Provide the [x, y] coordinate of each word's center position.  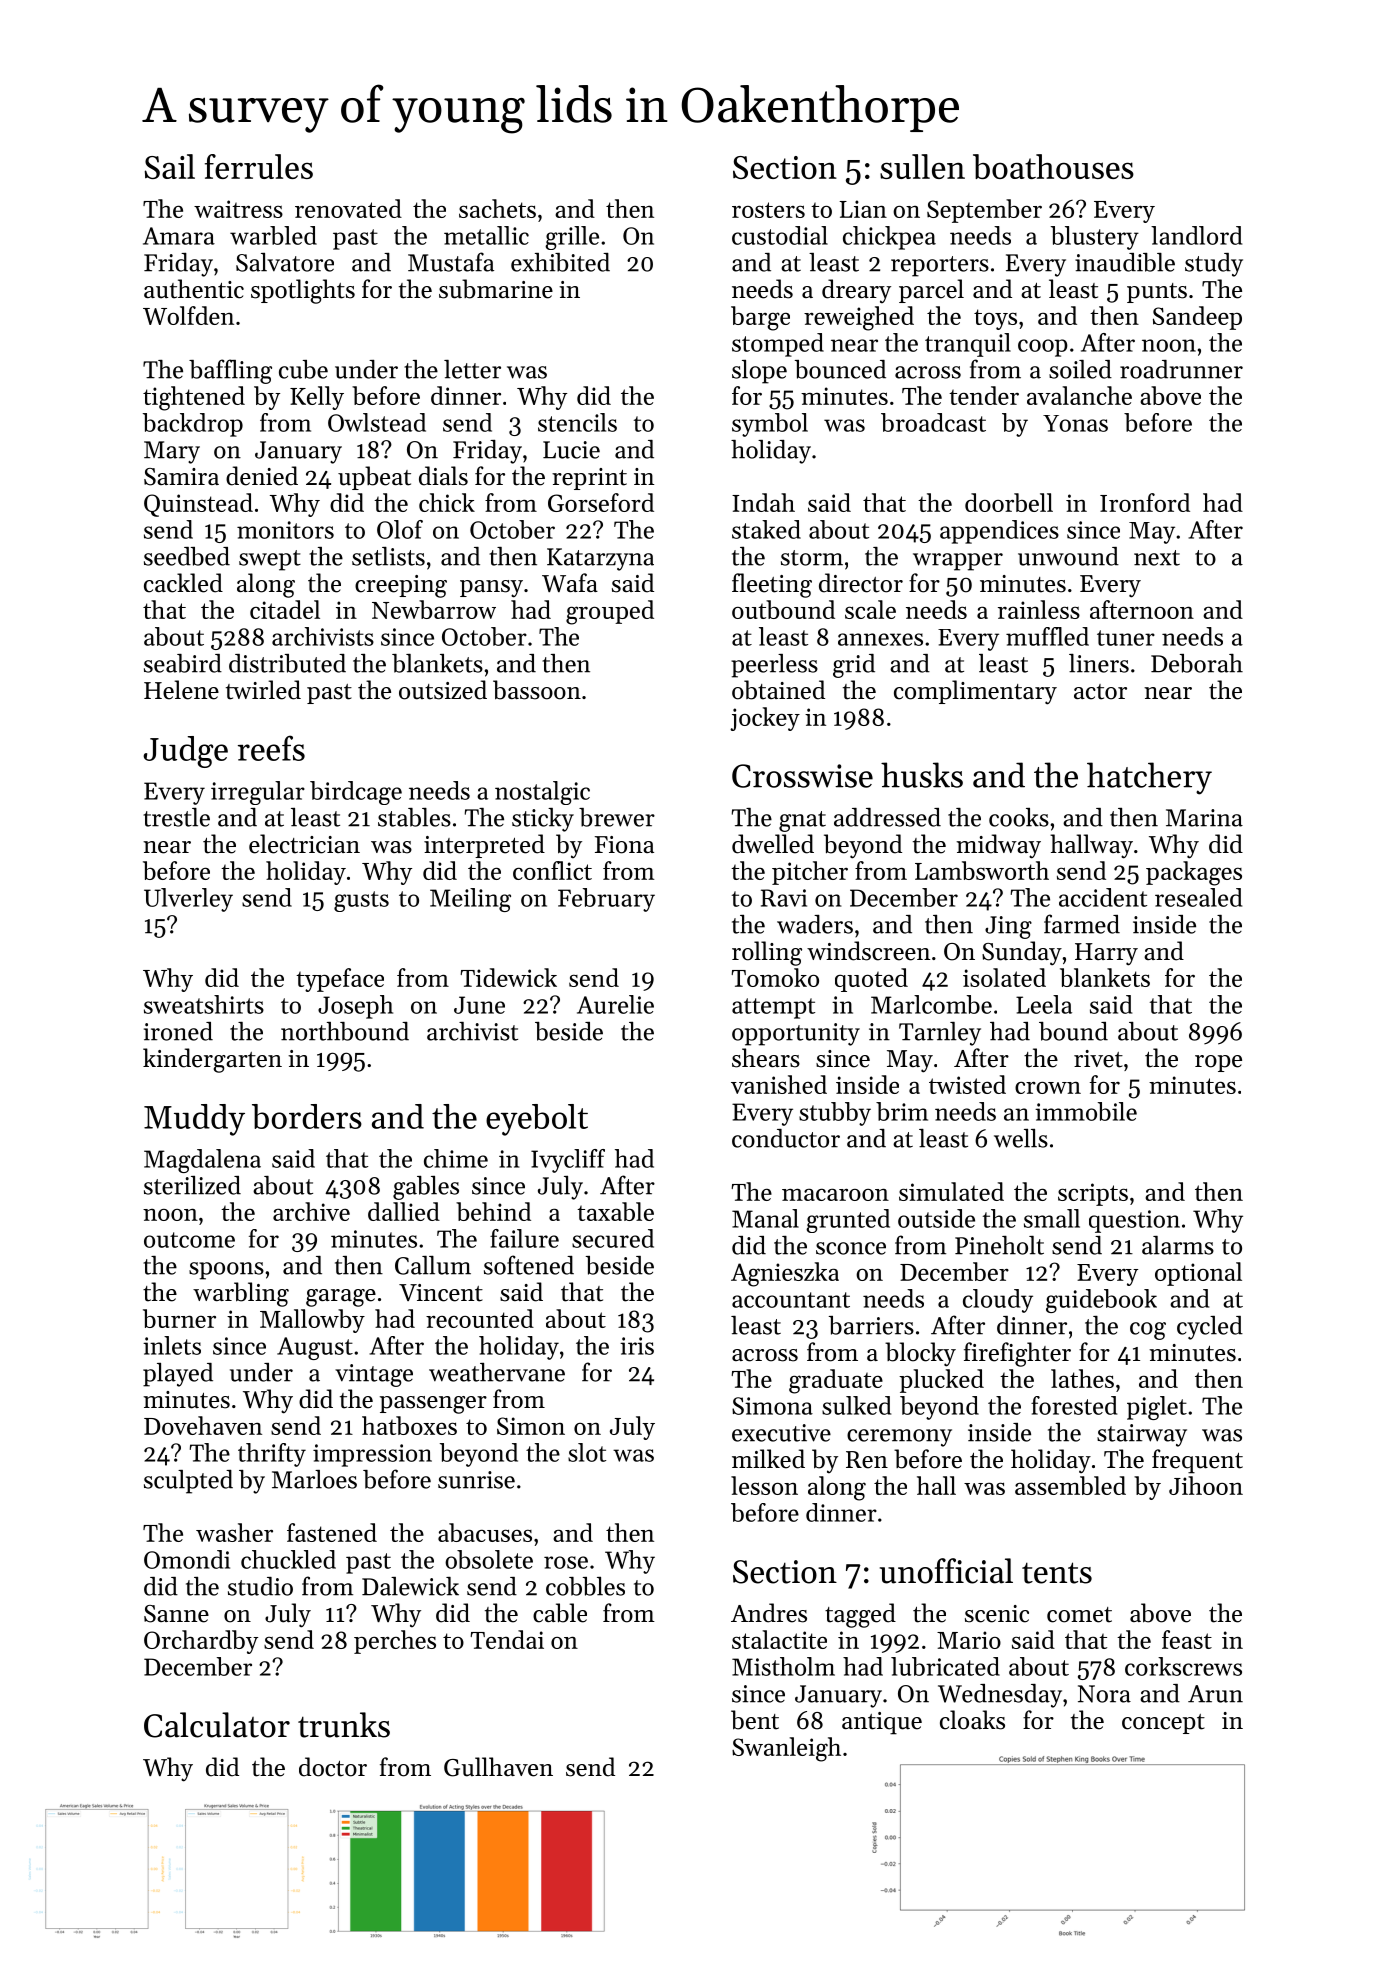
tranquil [968, 345]
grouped [610, 612]
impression [372, 1455]
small [1052, 1218]
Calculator [217, 1725]
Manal [765, 1218]
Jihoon [1206, 1485]
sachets [497, 208]
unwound [1068, 556]
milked [768, 1459]
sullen [922, 166]
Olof [400, 529]
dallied [404, 1211]
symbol [770, 425]
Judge [185, 752]
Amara [179, 236]
